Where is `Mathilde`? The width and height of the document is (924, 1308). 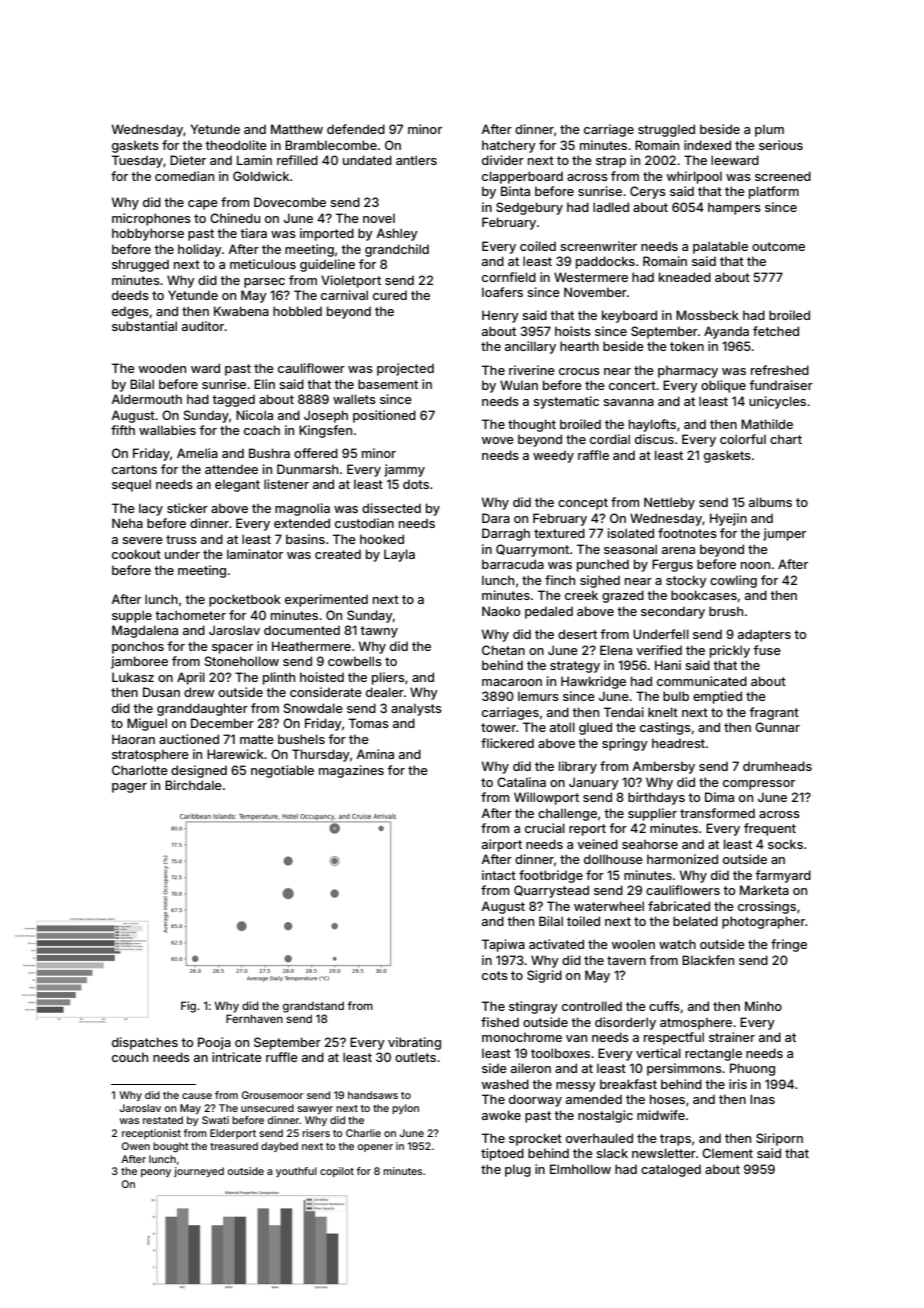
Mathilde is located at coordinates (767, 424).
